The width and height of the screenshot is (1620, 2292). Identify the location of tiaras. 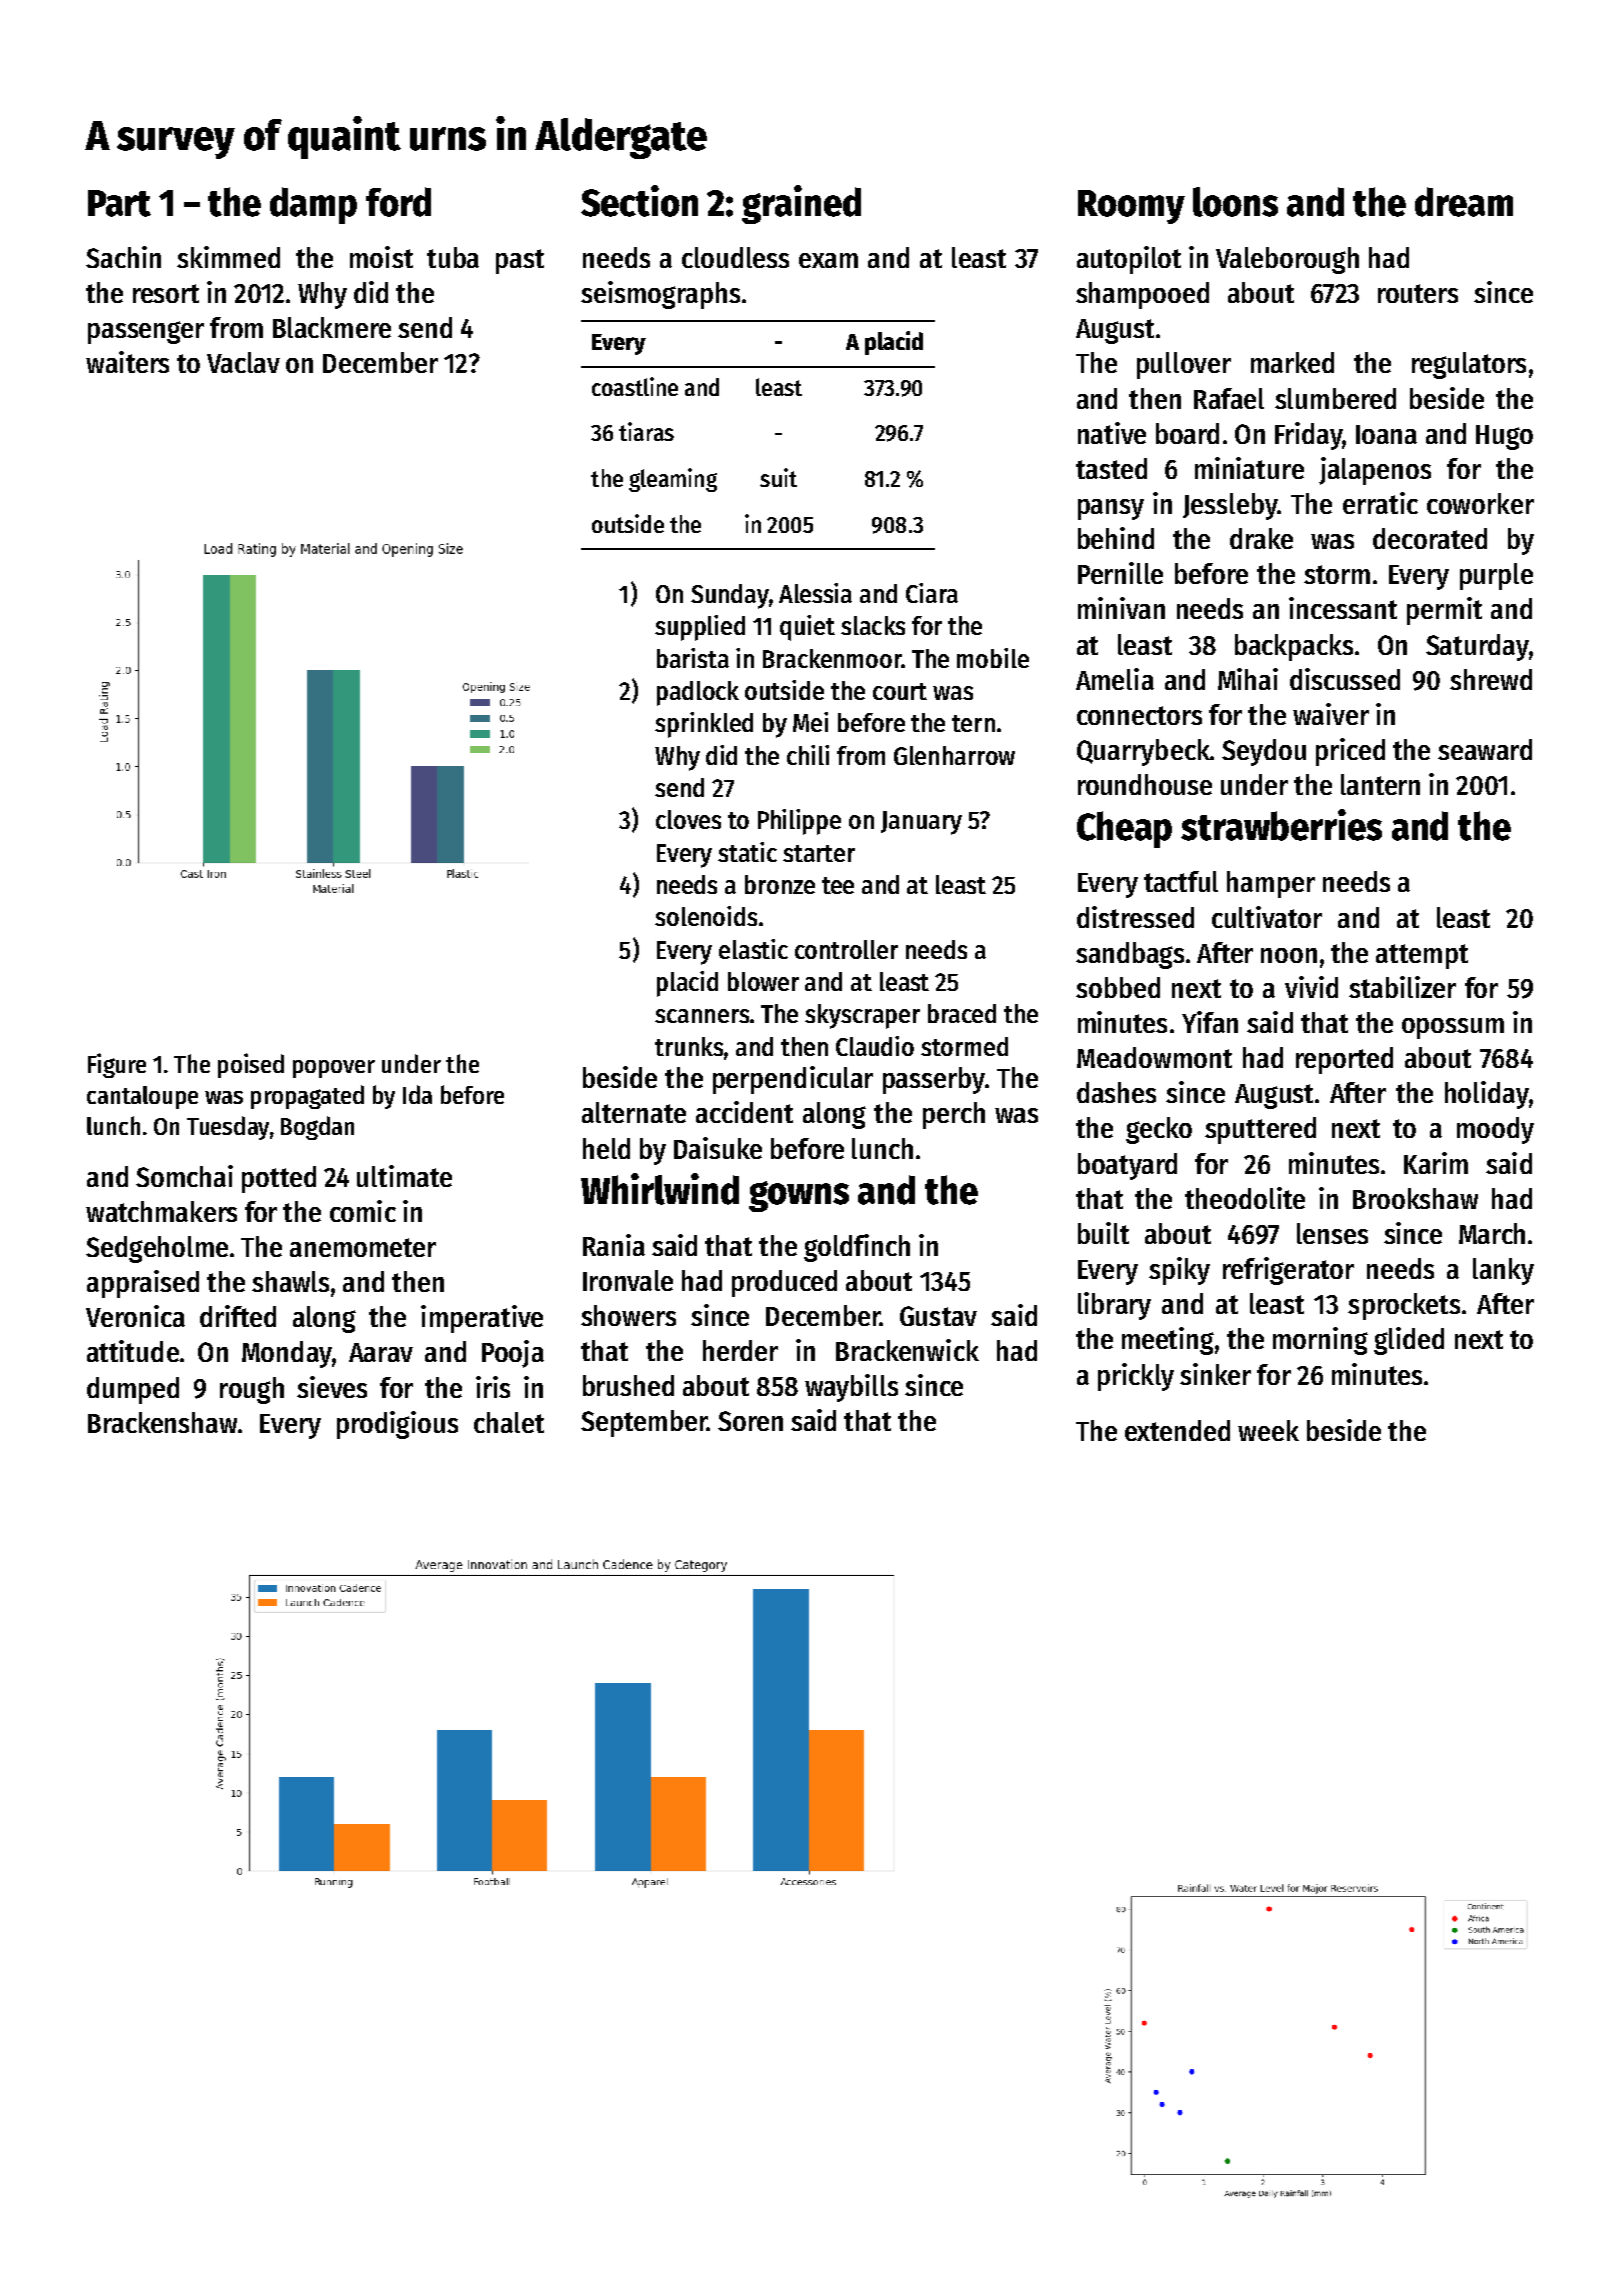
(646, 431).
